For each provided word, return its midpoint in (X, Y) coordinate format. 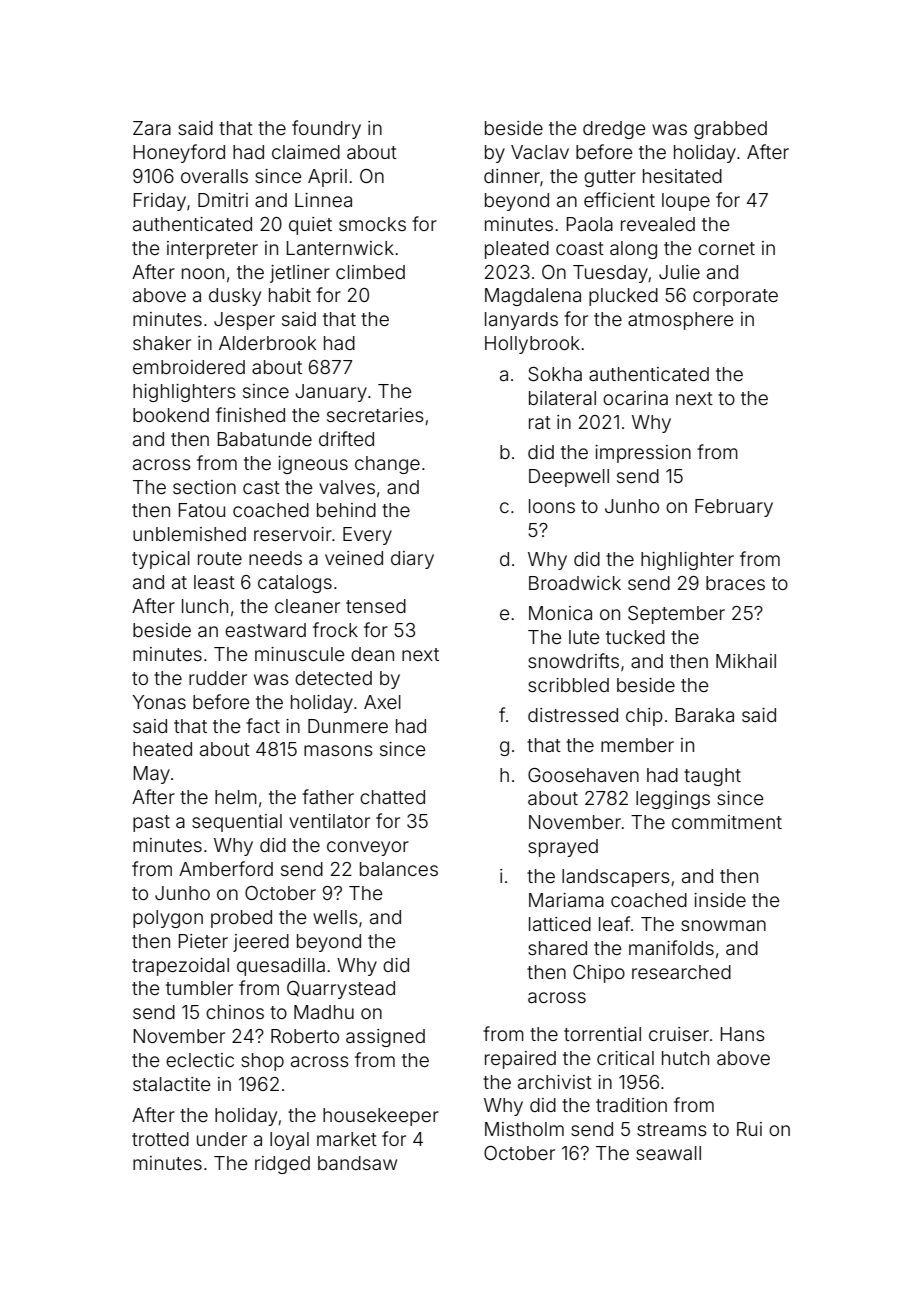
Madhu (324, 1012)
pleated (517, 250)
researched (681, 972)
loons (552, 506)
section (204, 487)
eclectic (200, 1060)
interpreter (212, 250)
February (734, 508)
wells (335, 917)
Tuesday (610, 274)
